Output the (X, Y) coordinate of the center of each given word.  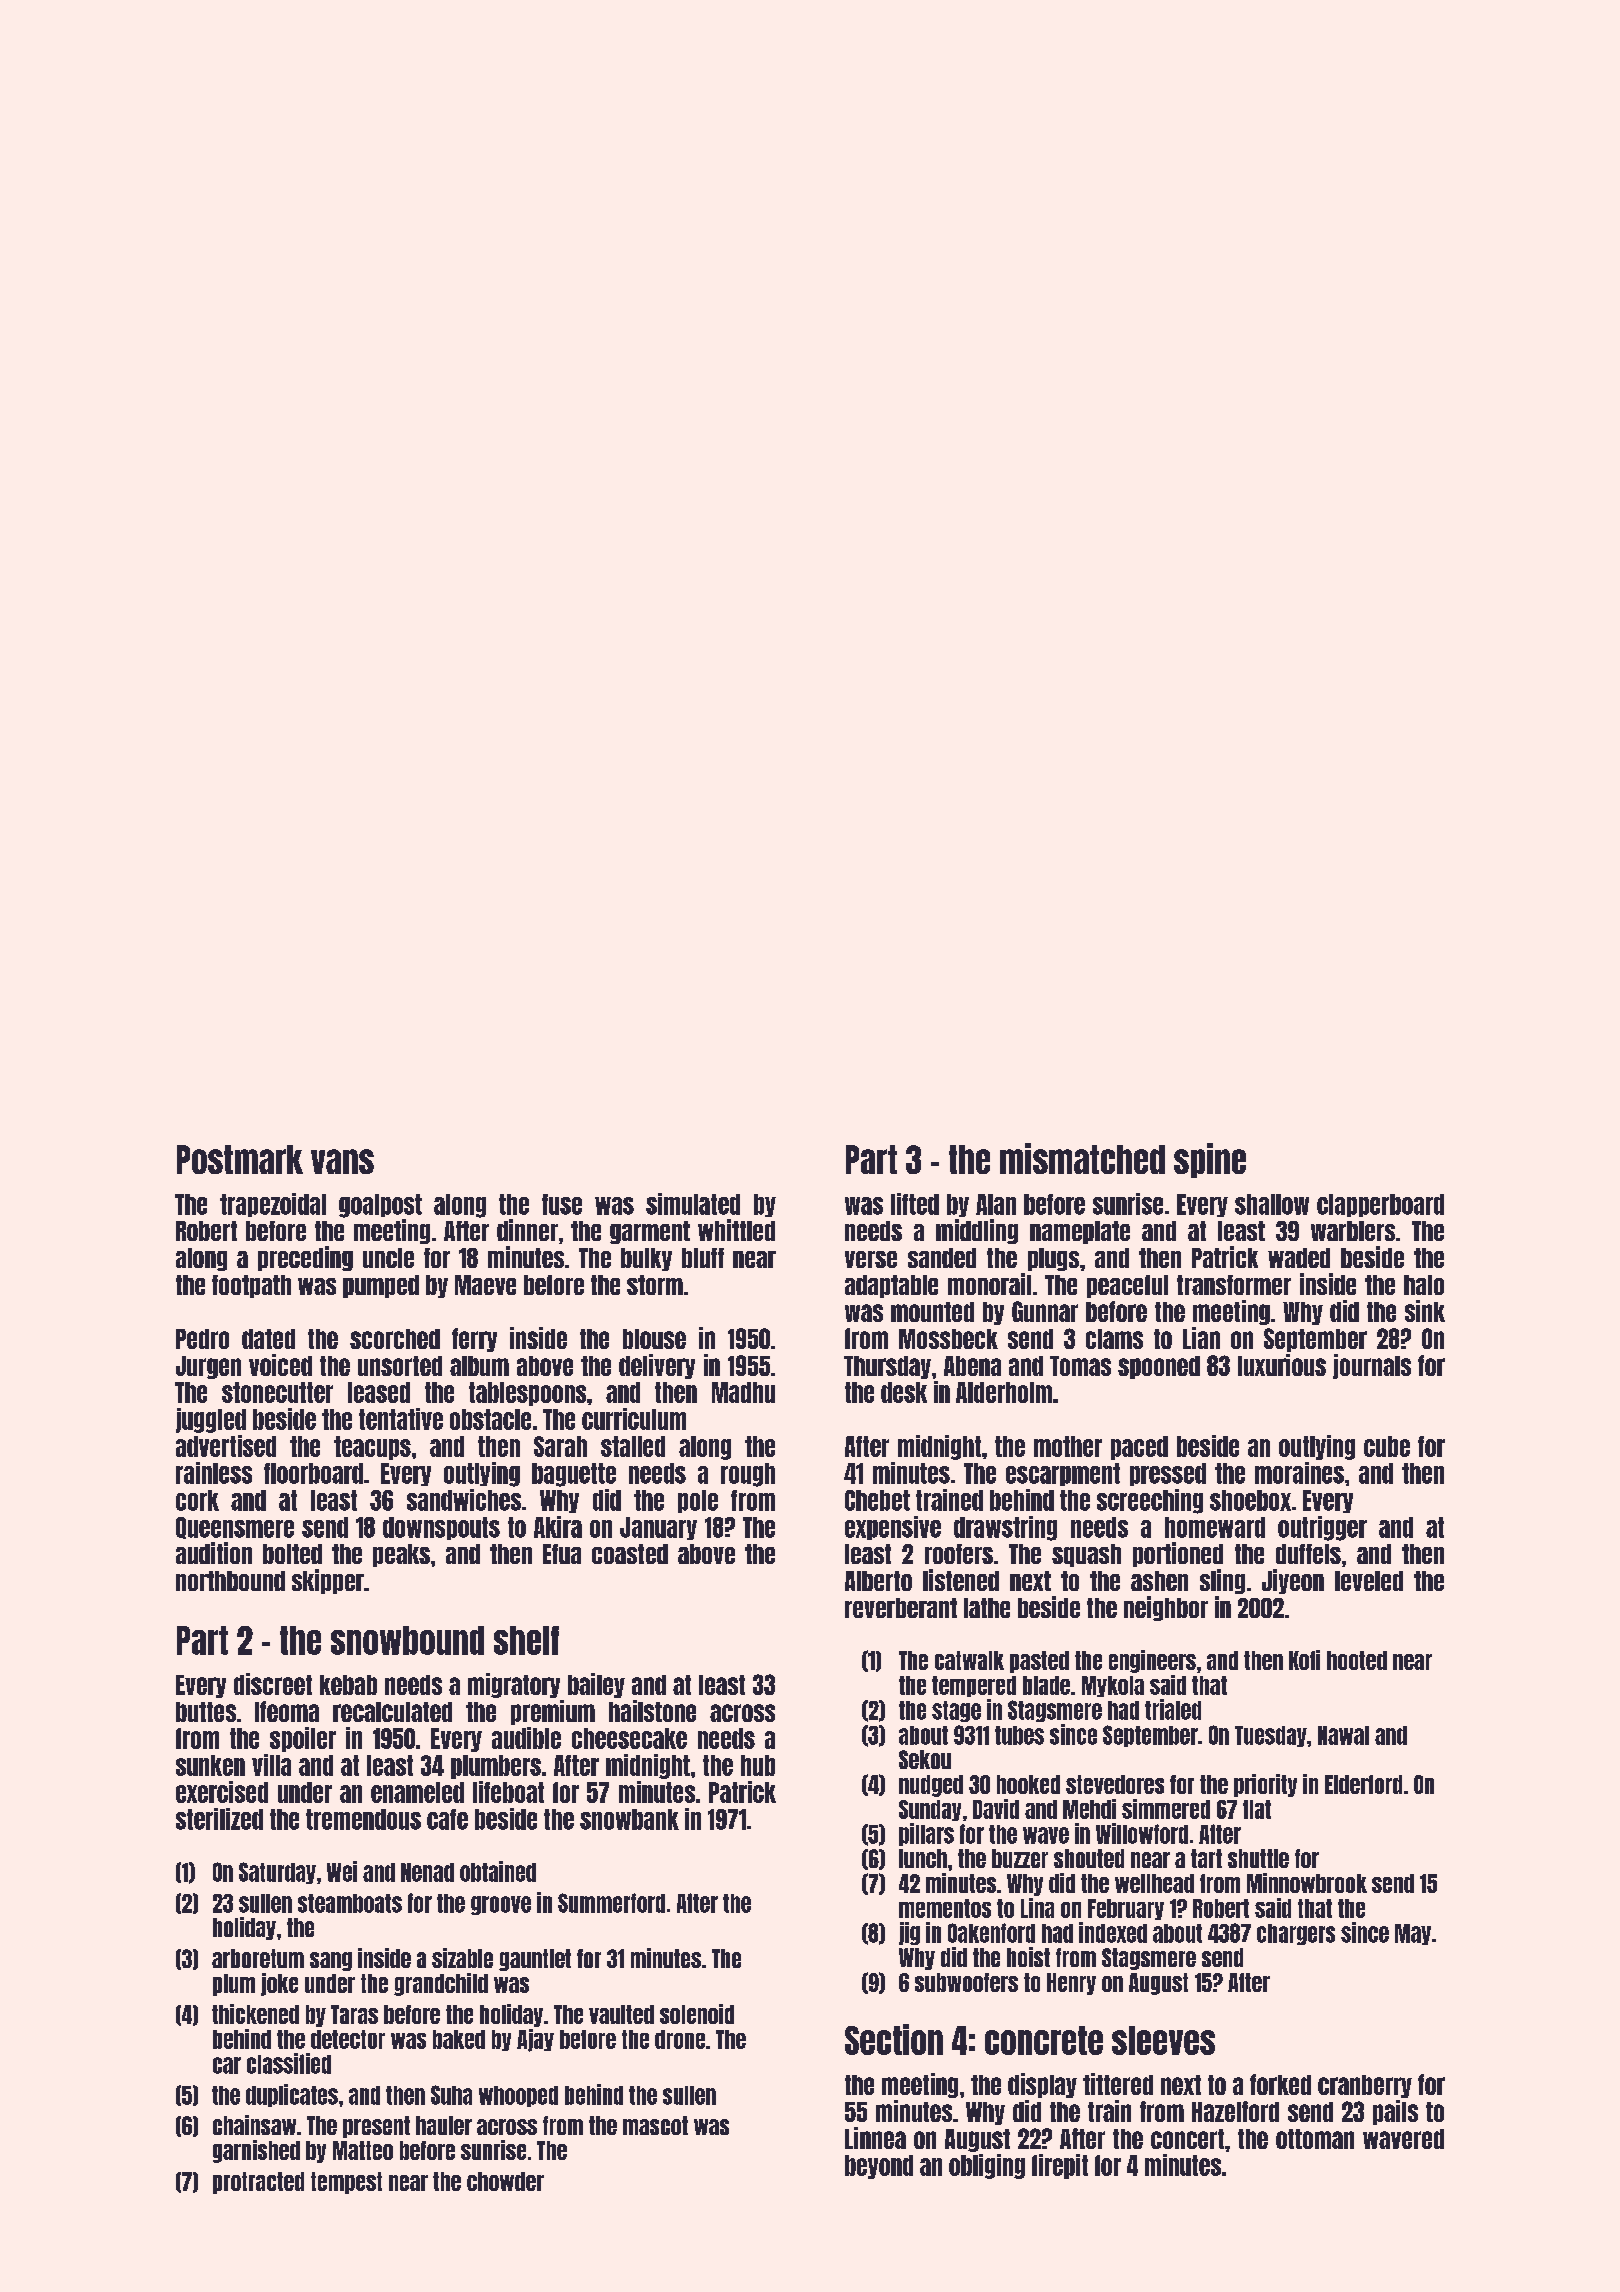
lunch (923, 1858)
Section (894, 2039)
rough (748, 1475)
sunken (210, 1765)
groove (501, 1905)
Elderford (1363, 1784)
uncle (388, 1258)
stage (956, 1711)
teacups (372, 1448)
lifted (915, 1204)
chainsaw (254, 2125)
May (1413, 1934)
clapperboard (1380, 1205)
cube (1387, 1446)
